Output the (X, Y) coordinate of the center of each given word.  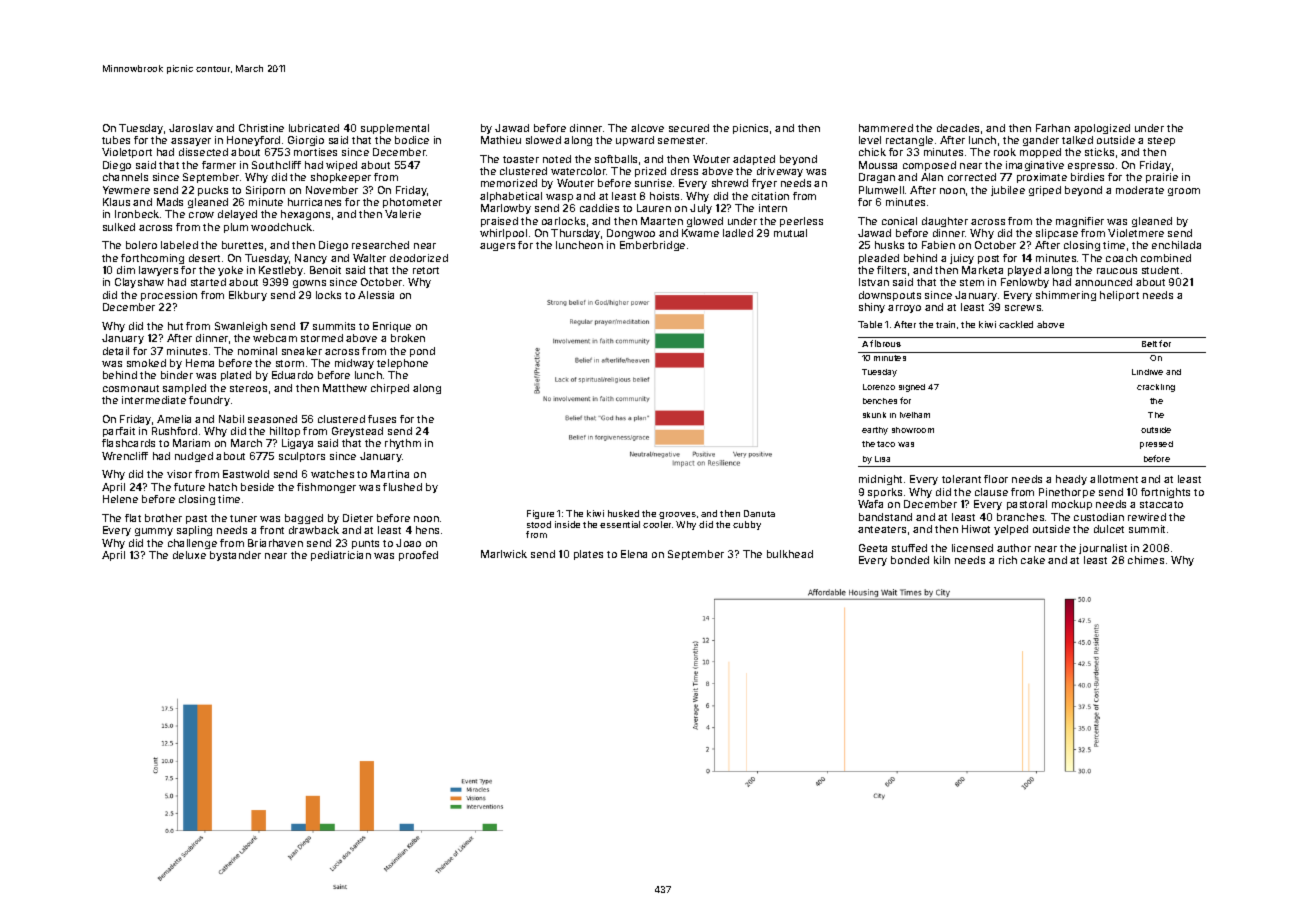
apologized (1102, 129)
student (1160, 270)
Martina (390, 474)
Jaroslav (191, 128)
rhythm (403, 444)
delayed (237, 215)
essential (620, 524)
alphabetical (511, 197)
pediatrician (341, 556)
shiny (872, 308)
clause (991, 492)
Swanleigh (241, 327)
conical (899, 221)
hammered (886, 128)
